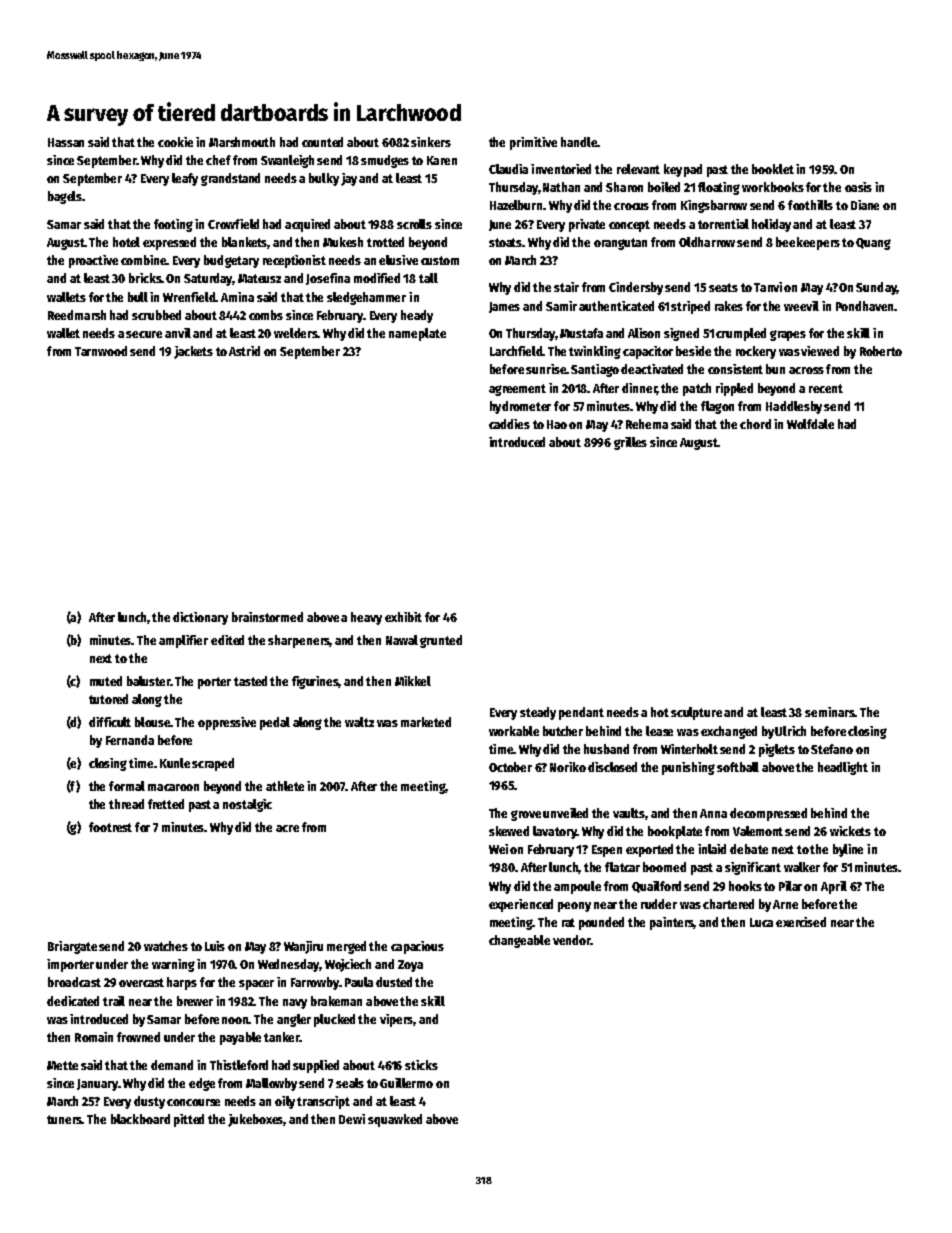  I want to click on bookplate, so click(675, 832).
